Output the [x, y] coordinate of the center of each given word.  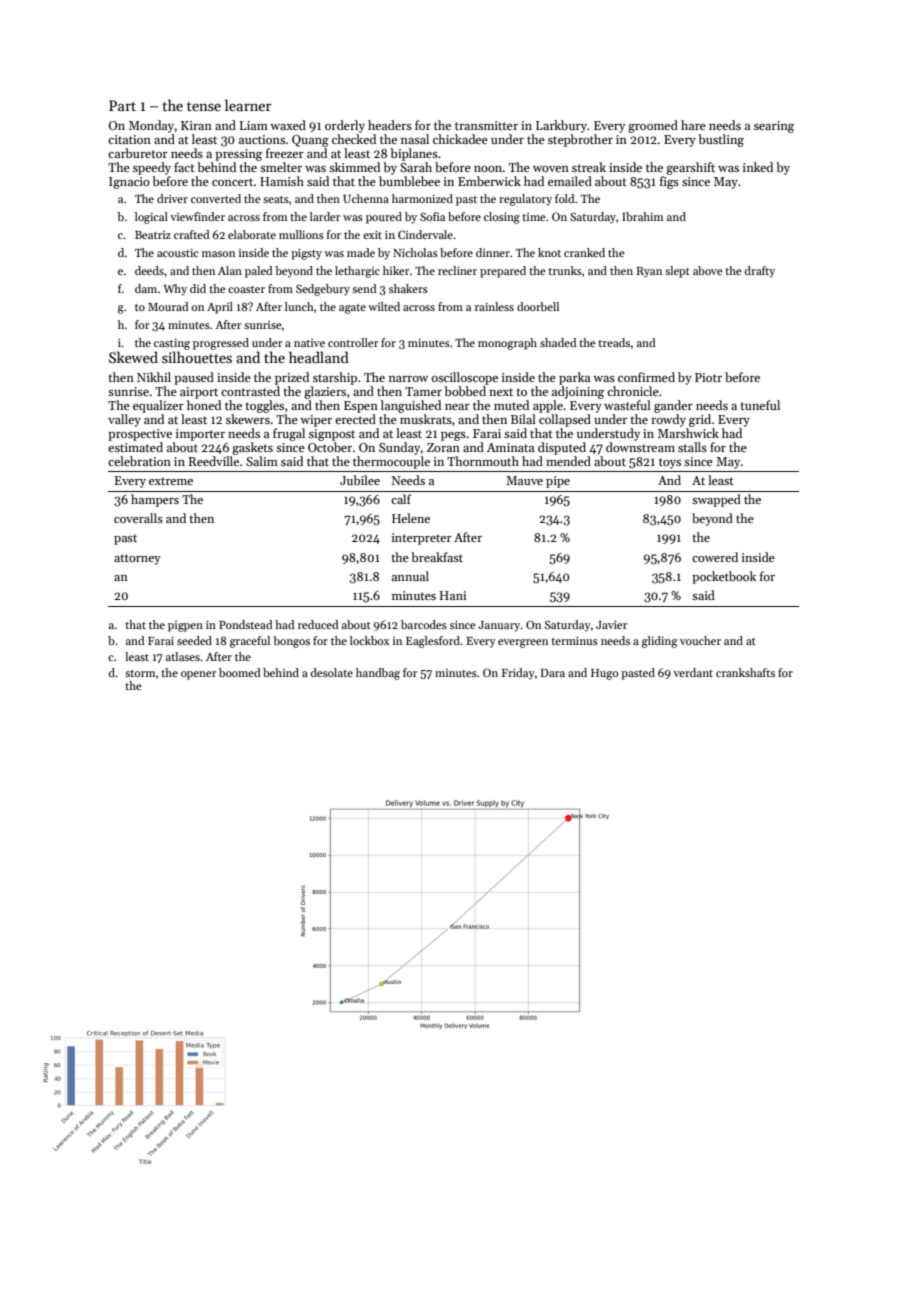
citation [129, 139]
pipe [558, 482]
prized [292, 378]
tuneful [760, 405]
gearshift [690, 168]
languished [411, 406]
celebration [139, 461]
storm [140, 673]
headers [390, 125]
